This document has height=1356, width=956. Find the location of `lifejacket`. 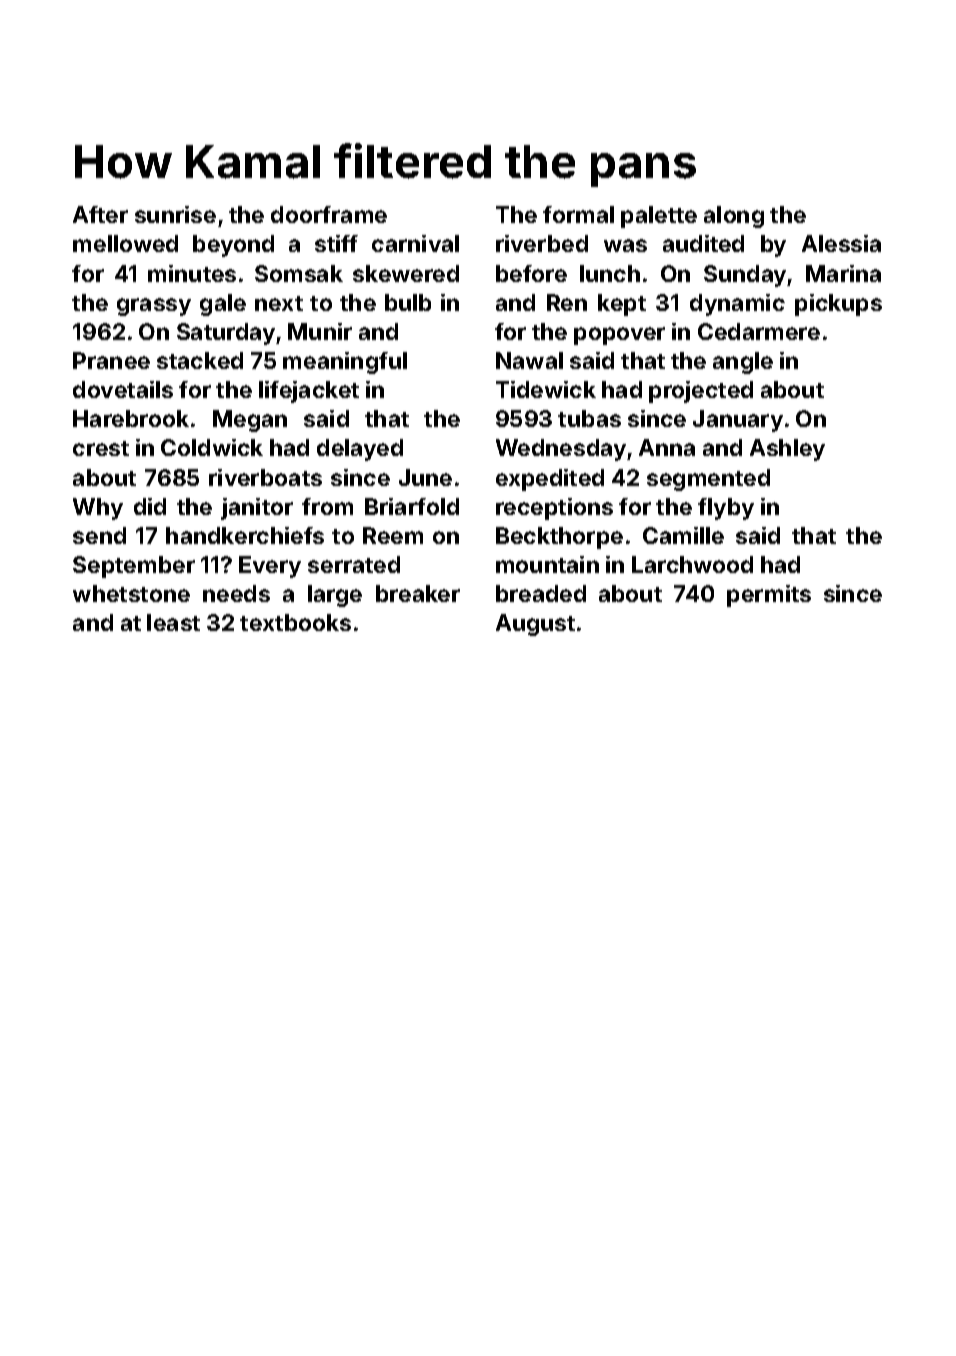

lifejacket is located at coordinates (309, 392).
